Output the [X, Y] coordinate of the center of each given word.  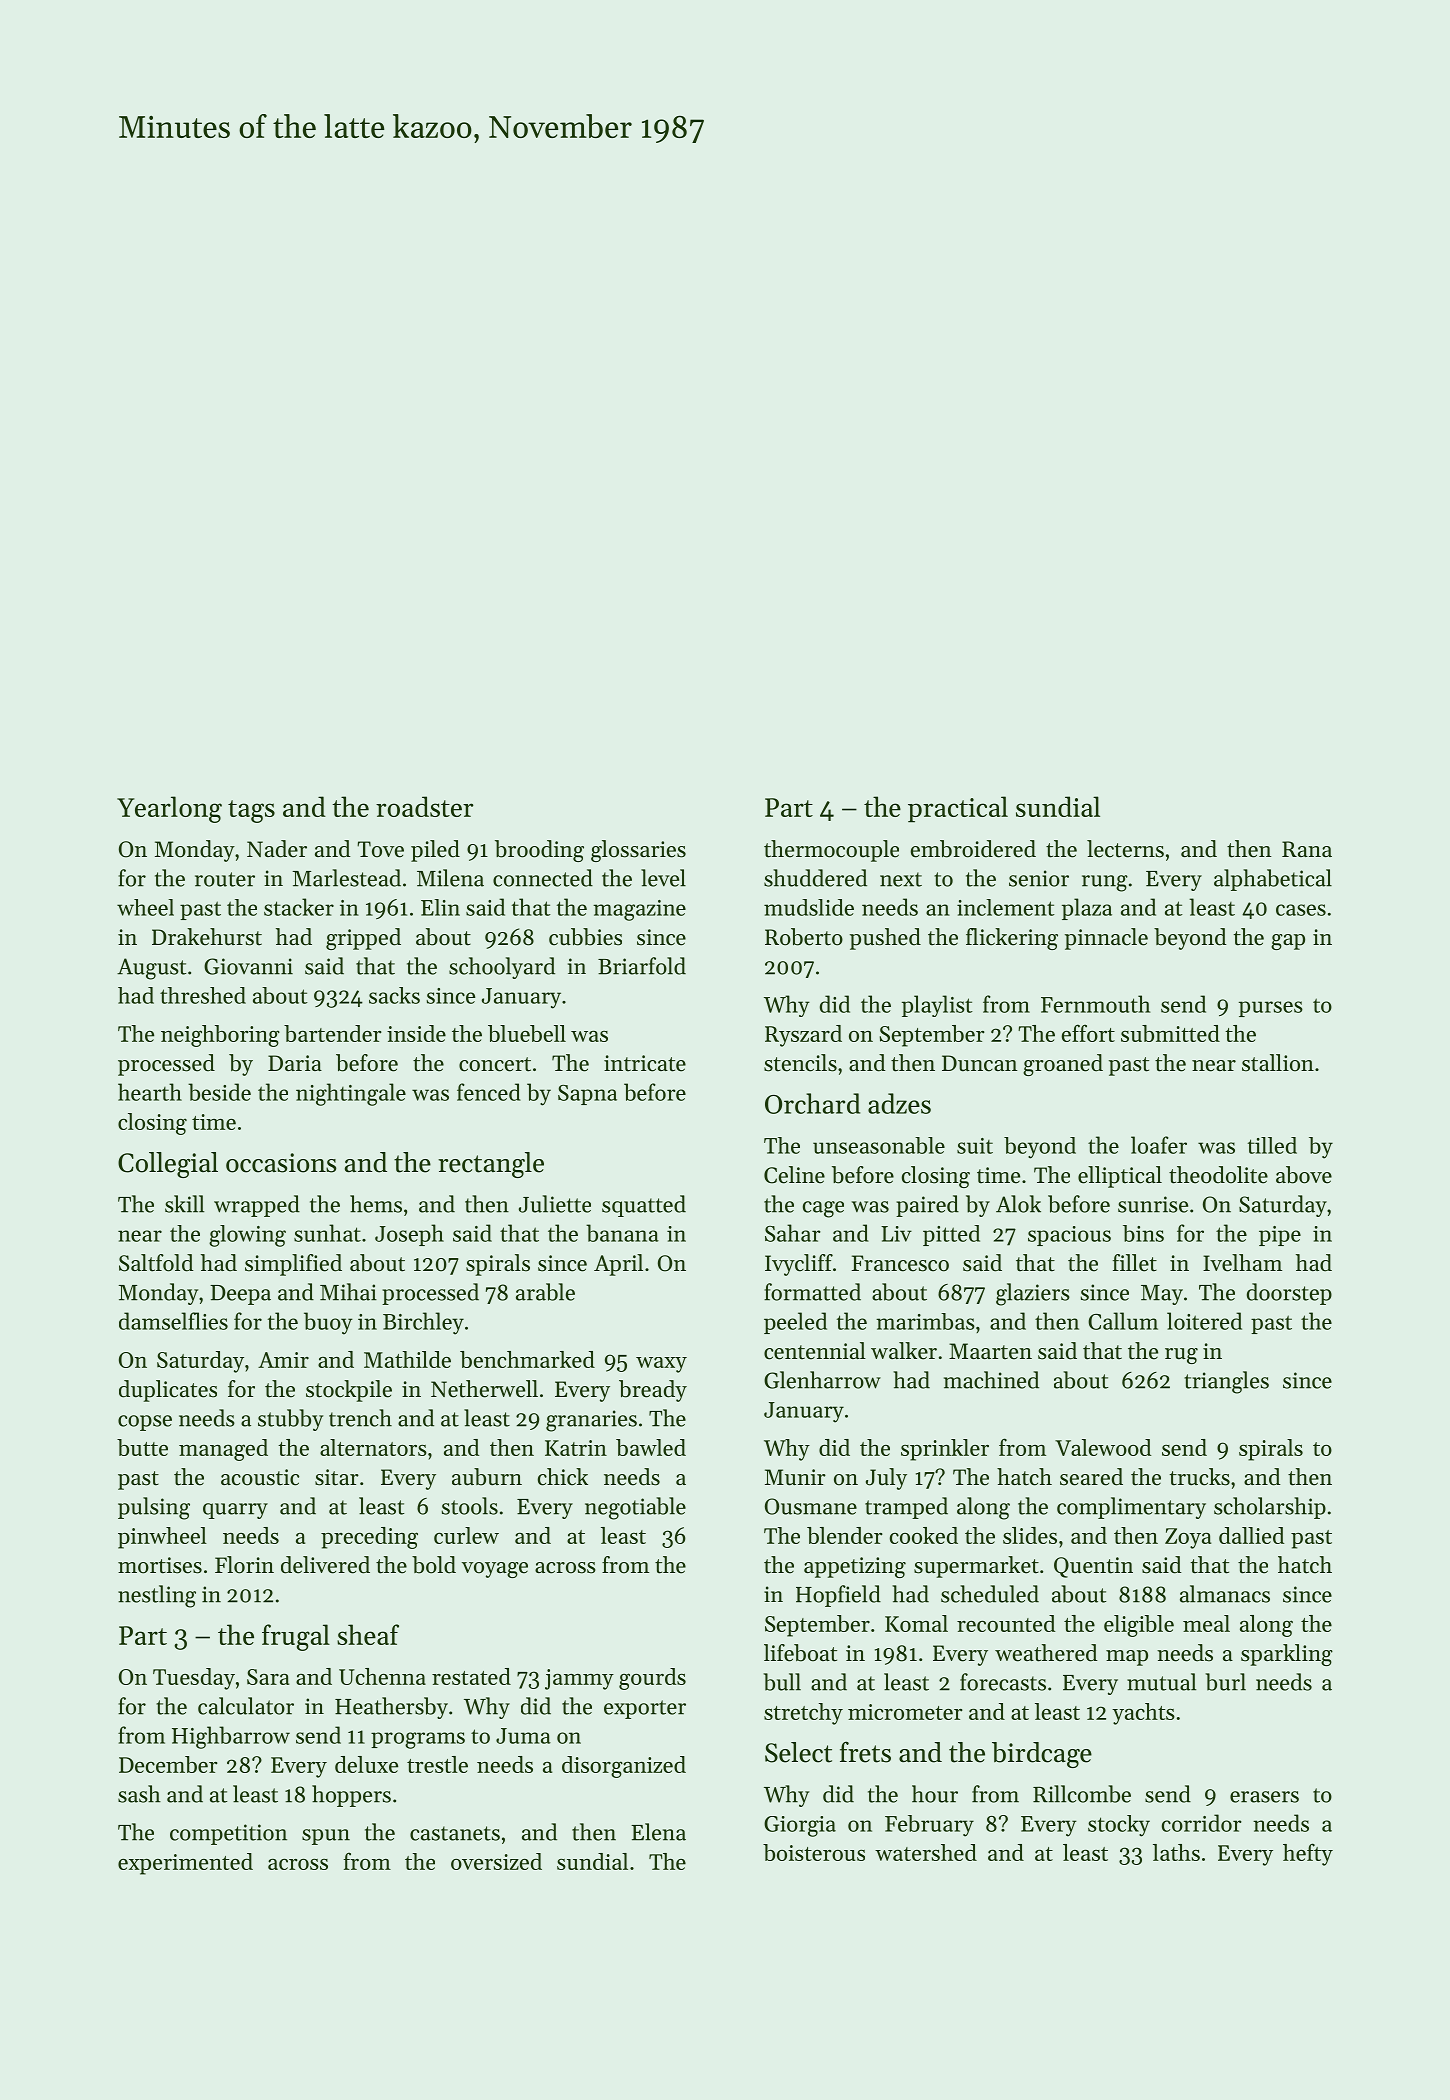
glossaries [638, 851]
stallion [1278, 1063]
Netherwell [484, 1389]
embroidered [973, 849]
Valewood [1103, 1447]
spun [326, 1837]
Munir [795, 1477]
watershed [926, 1852]
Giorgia [800, 1826]
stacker [299, 907]
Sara [268, 1677]
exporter [645, 1709]
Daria [295, 1063]
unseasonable [879, 1145]
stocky [1119, 1826]
